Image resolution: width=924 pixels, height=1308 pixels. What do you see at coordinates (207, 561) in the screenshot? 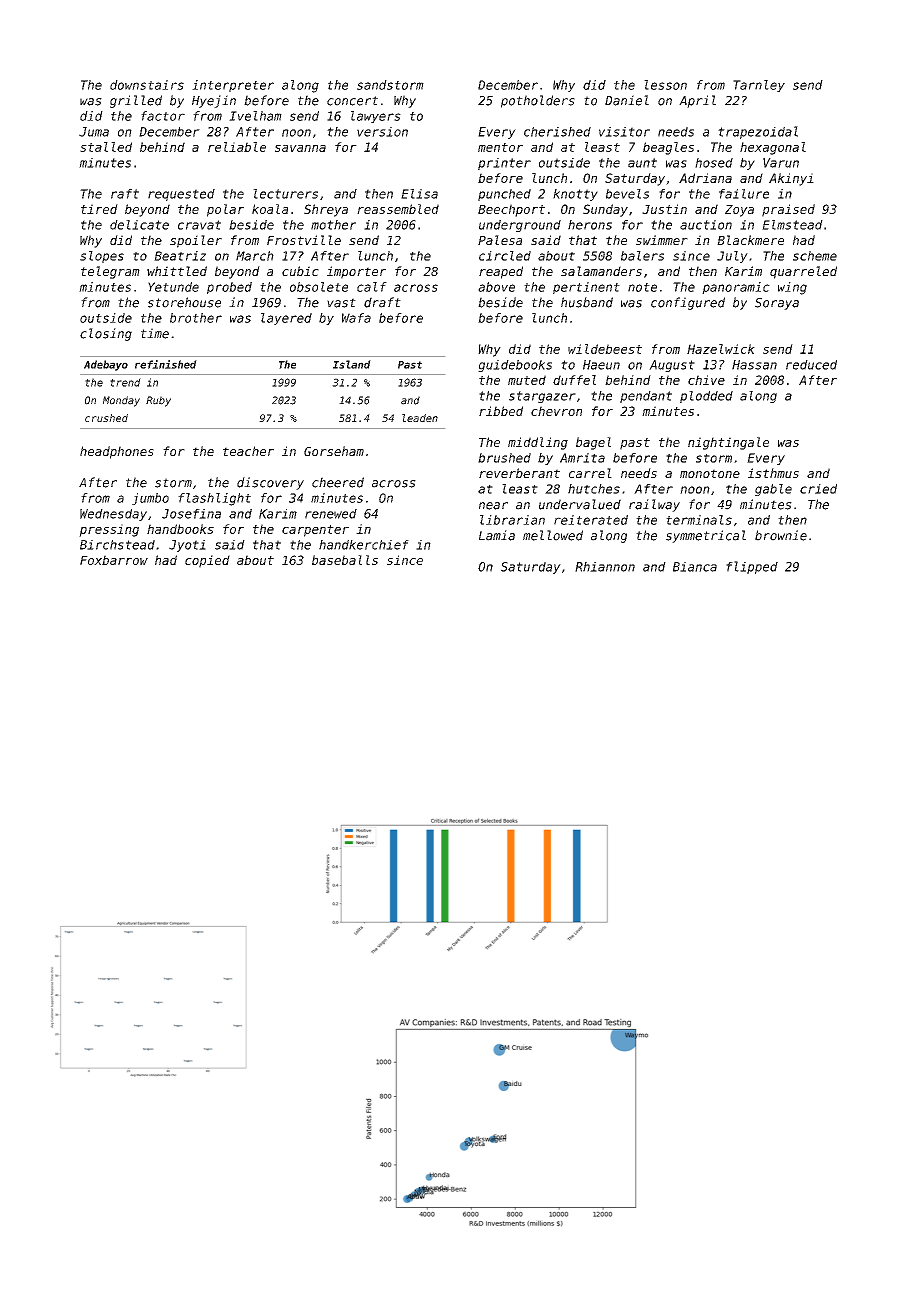
I see `copied` at bounding box center [207, 561].
